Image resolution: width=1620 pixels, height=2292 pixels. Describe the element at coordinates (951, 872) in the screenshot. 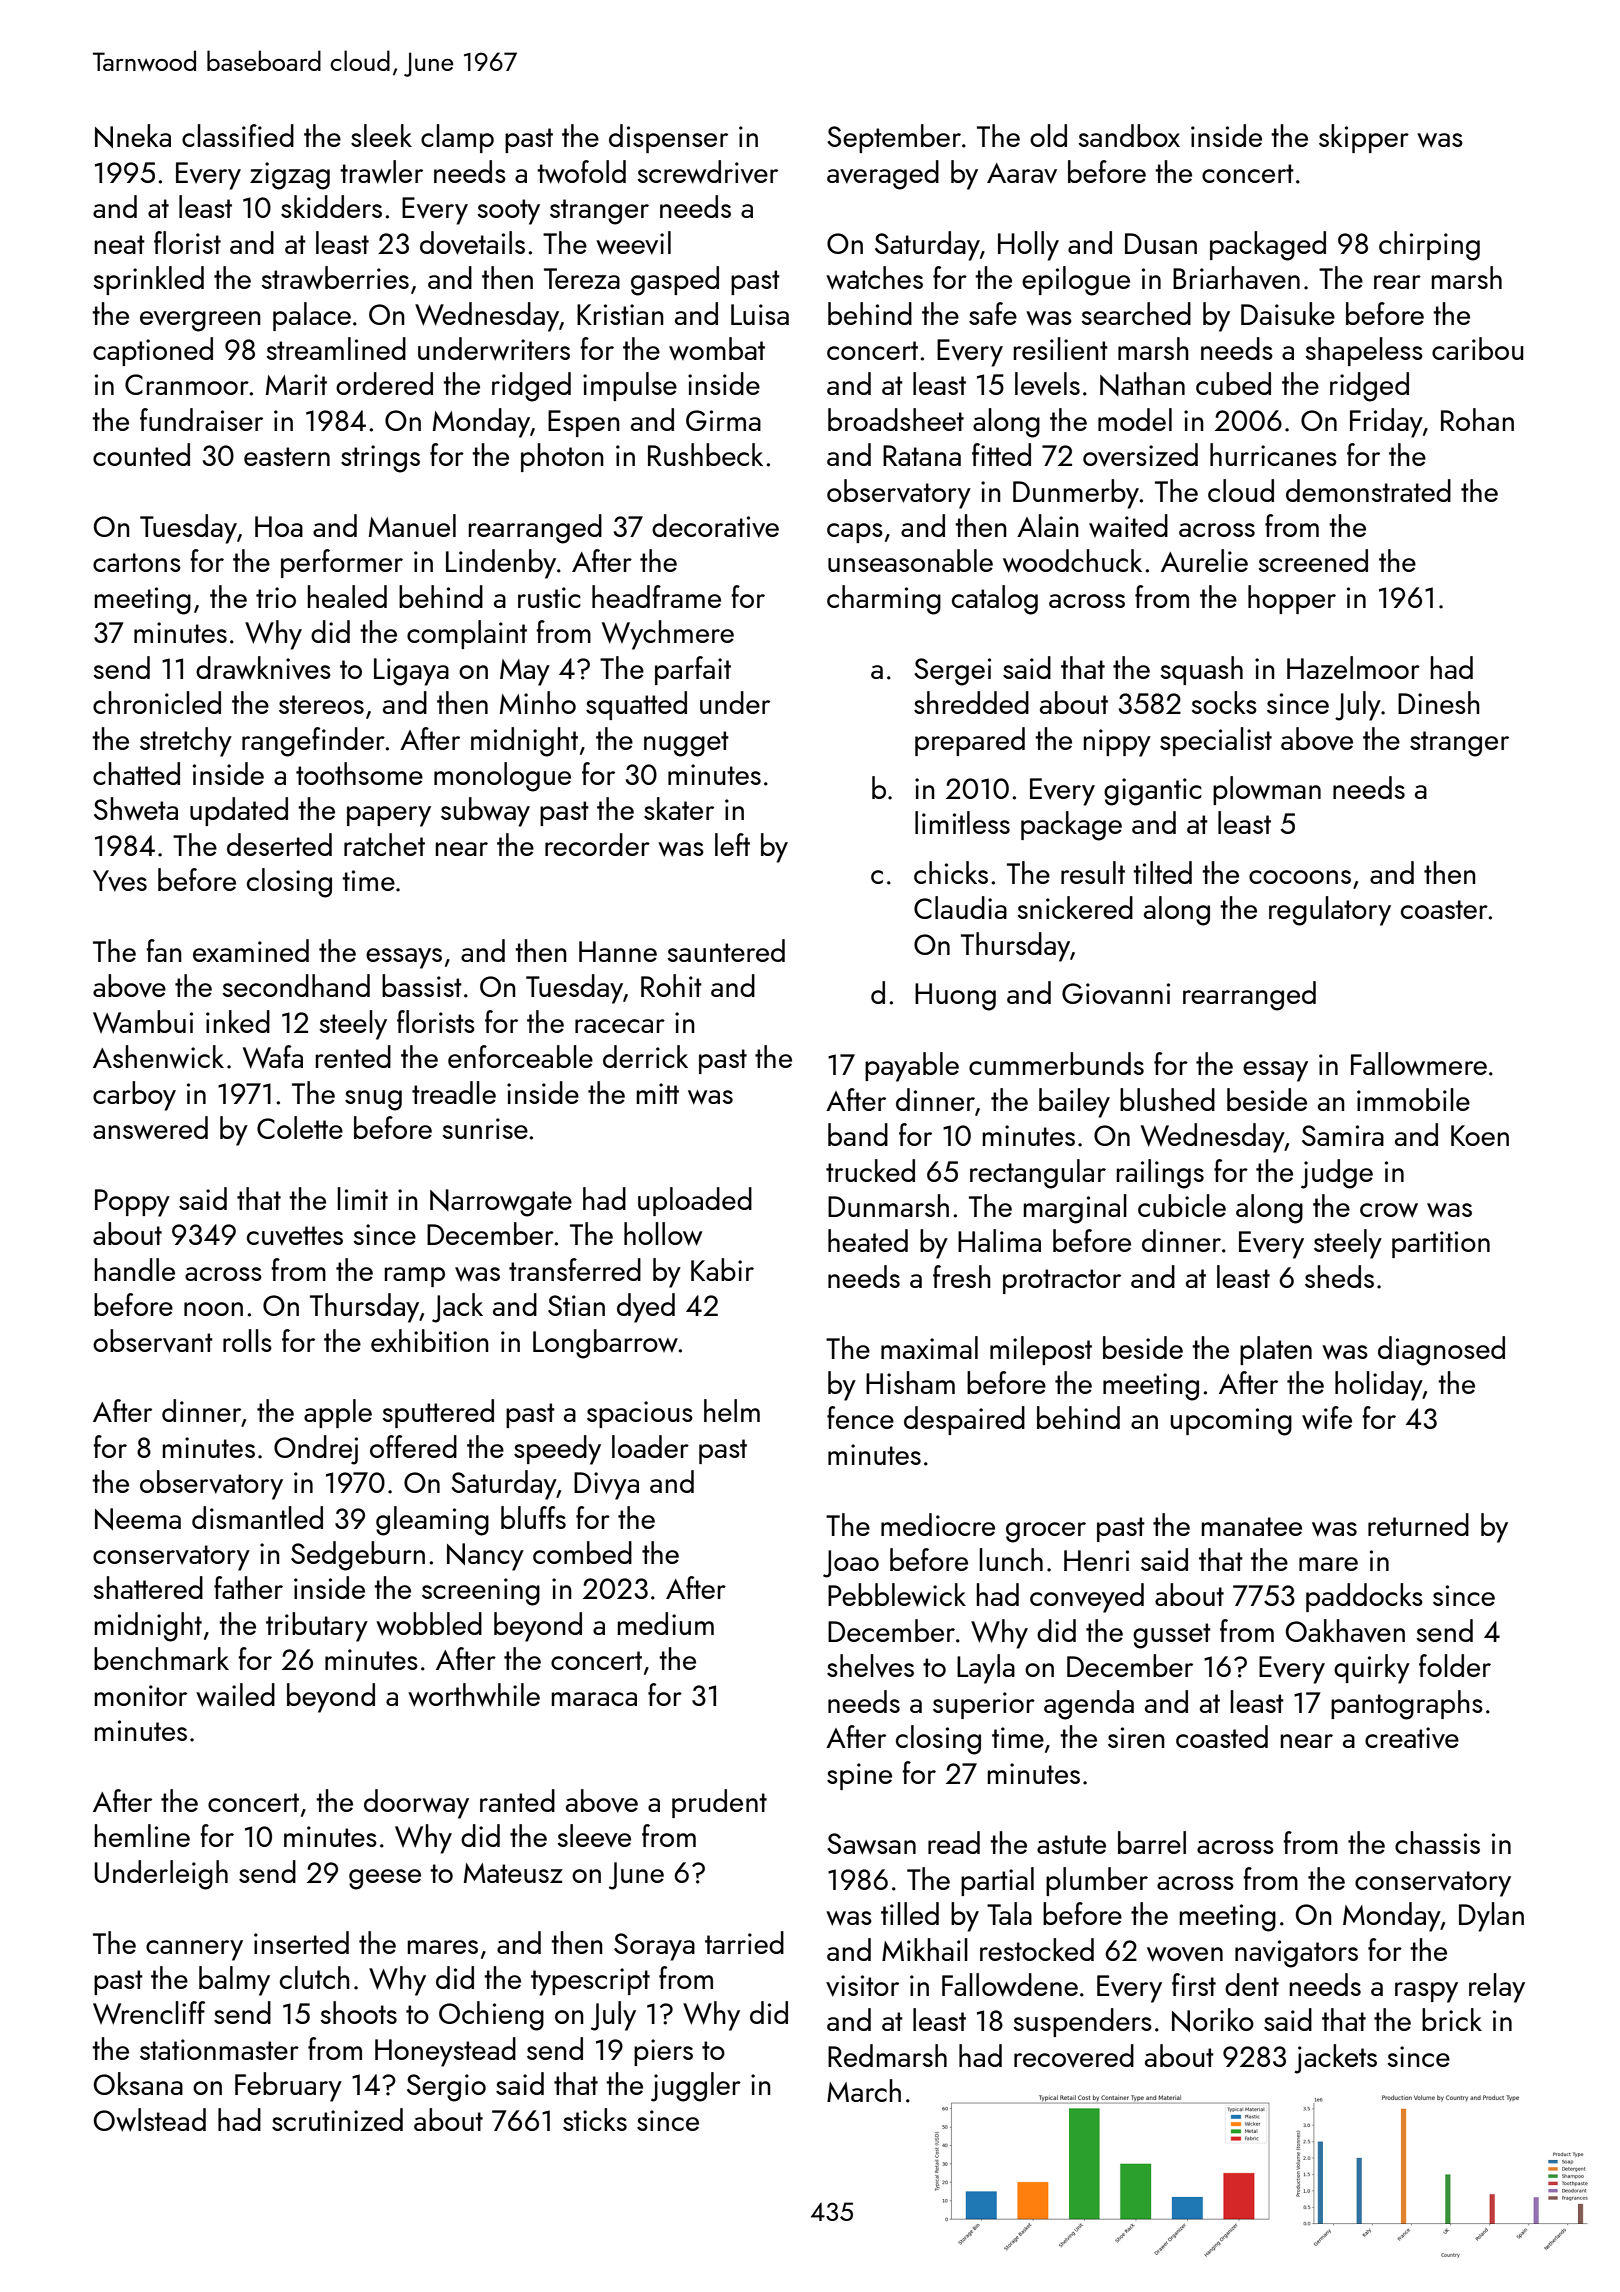

I see `chicks` at that location.
